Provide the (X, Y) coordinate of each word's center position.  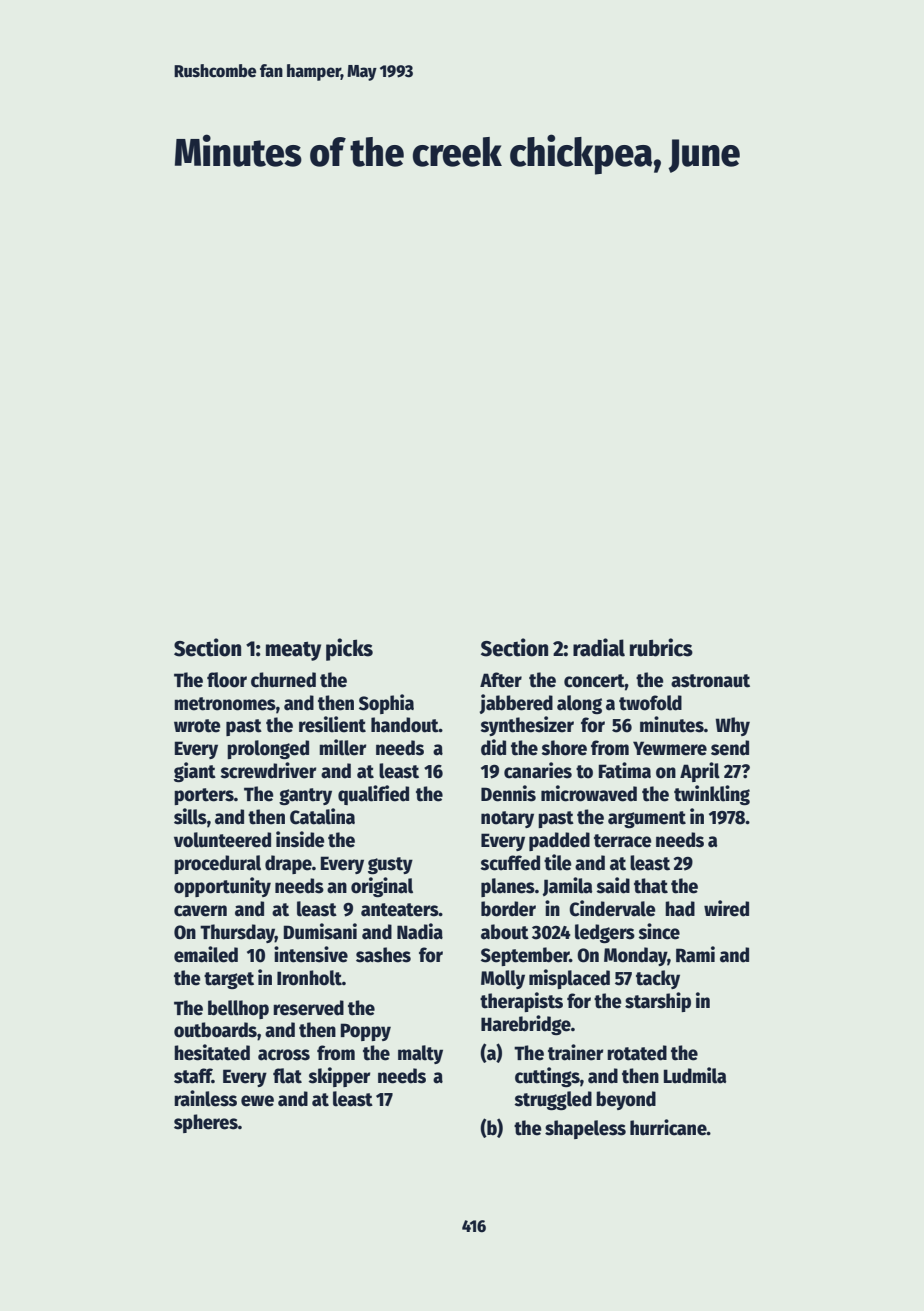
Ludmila (695, 1075)
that (651, 886)
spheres (206, 1123)
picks (349, 649)
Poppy (366, 1032)
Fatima (625, 770)
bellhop (238, 1009)
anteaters (400, 910)
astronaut (710, 681)
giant (195, 772)
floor (227, 680)
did (493, 747)
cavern (200, 911)
